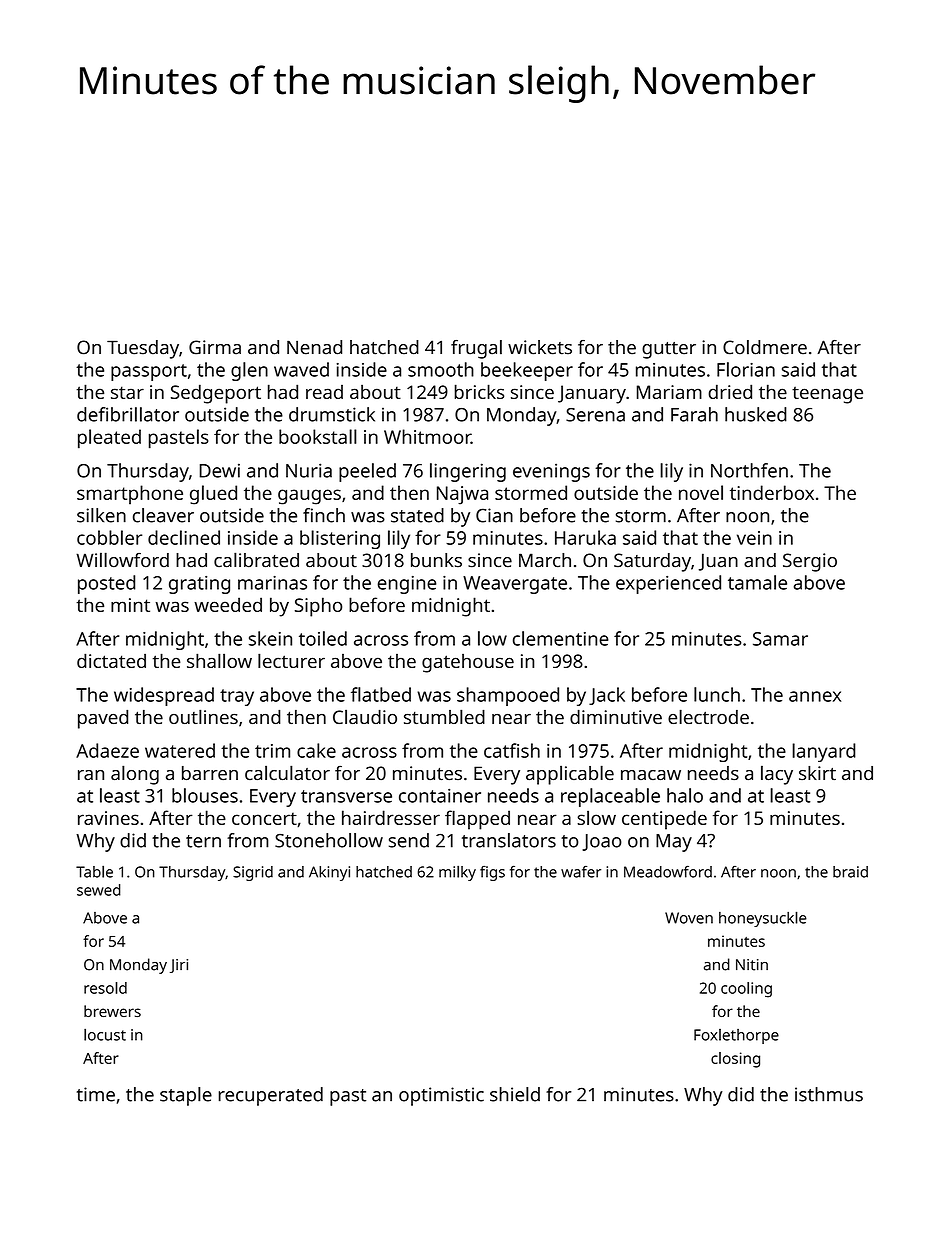 This screenshot has width=952, height=1233. I want to click on frugal, so click(476, 349).
